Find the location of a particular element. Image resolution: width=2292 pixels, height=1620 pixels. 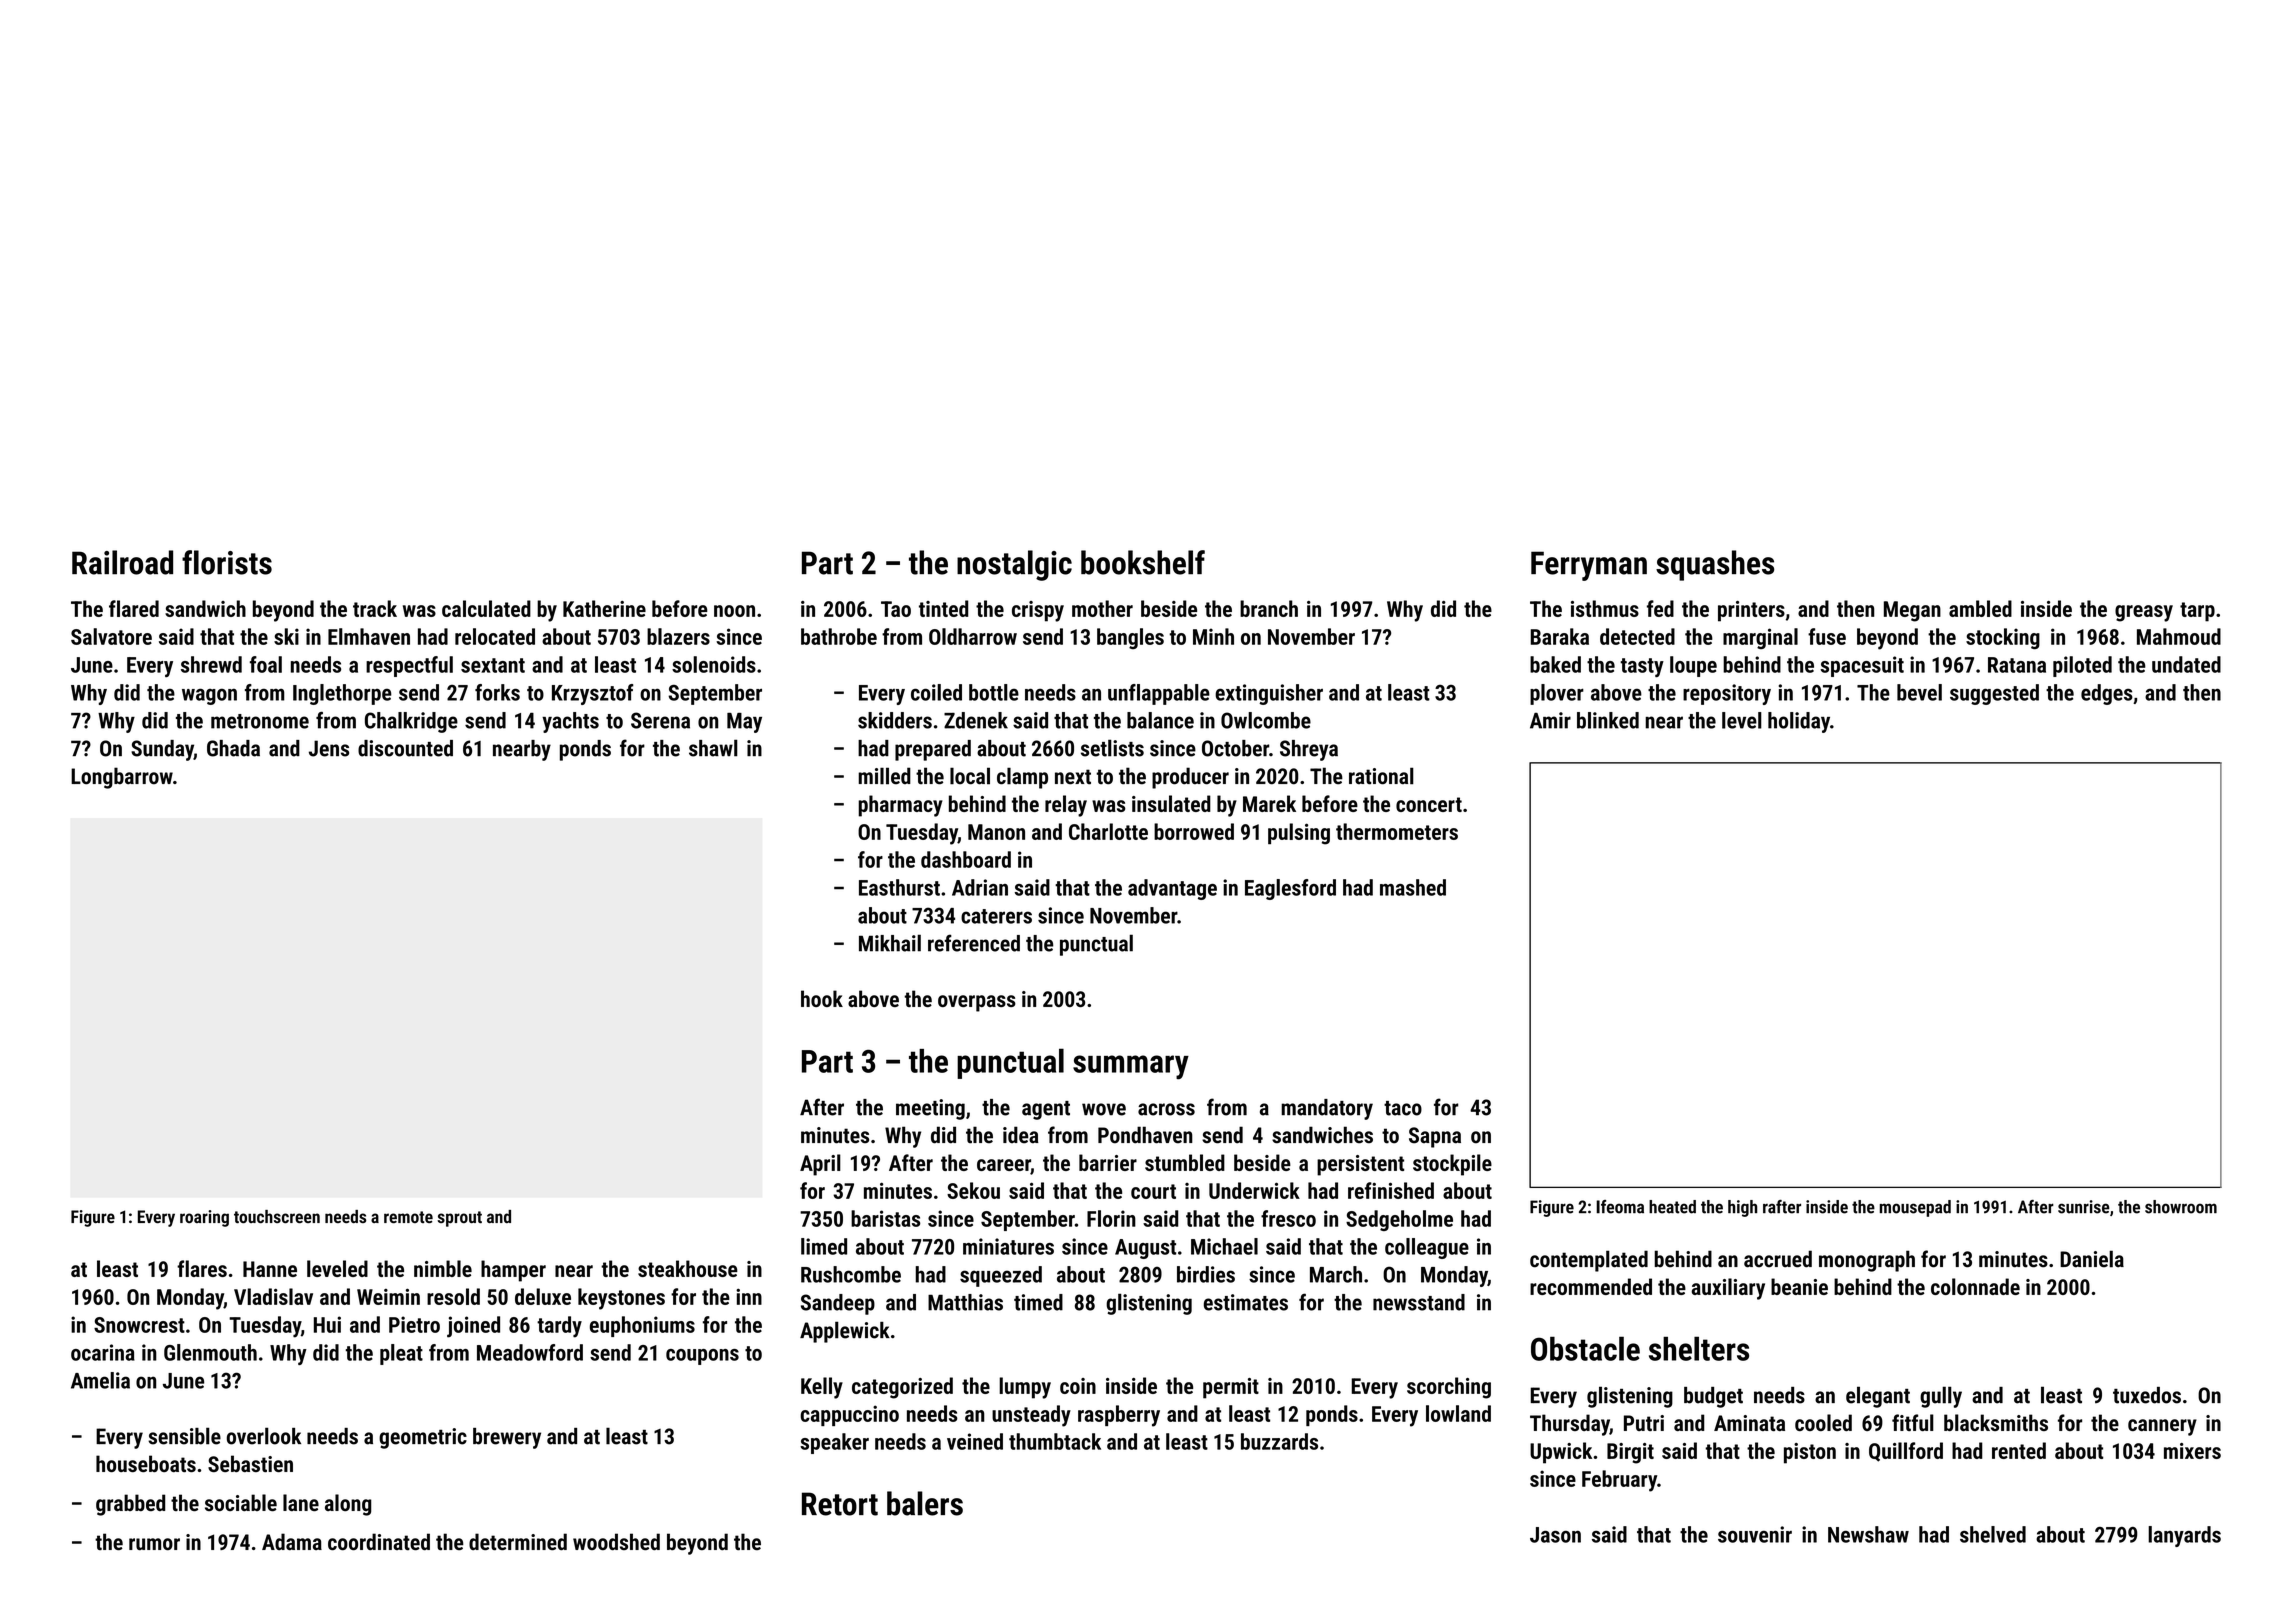

florists is located at coordinates (227, 562).
